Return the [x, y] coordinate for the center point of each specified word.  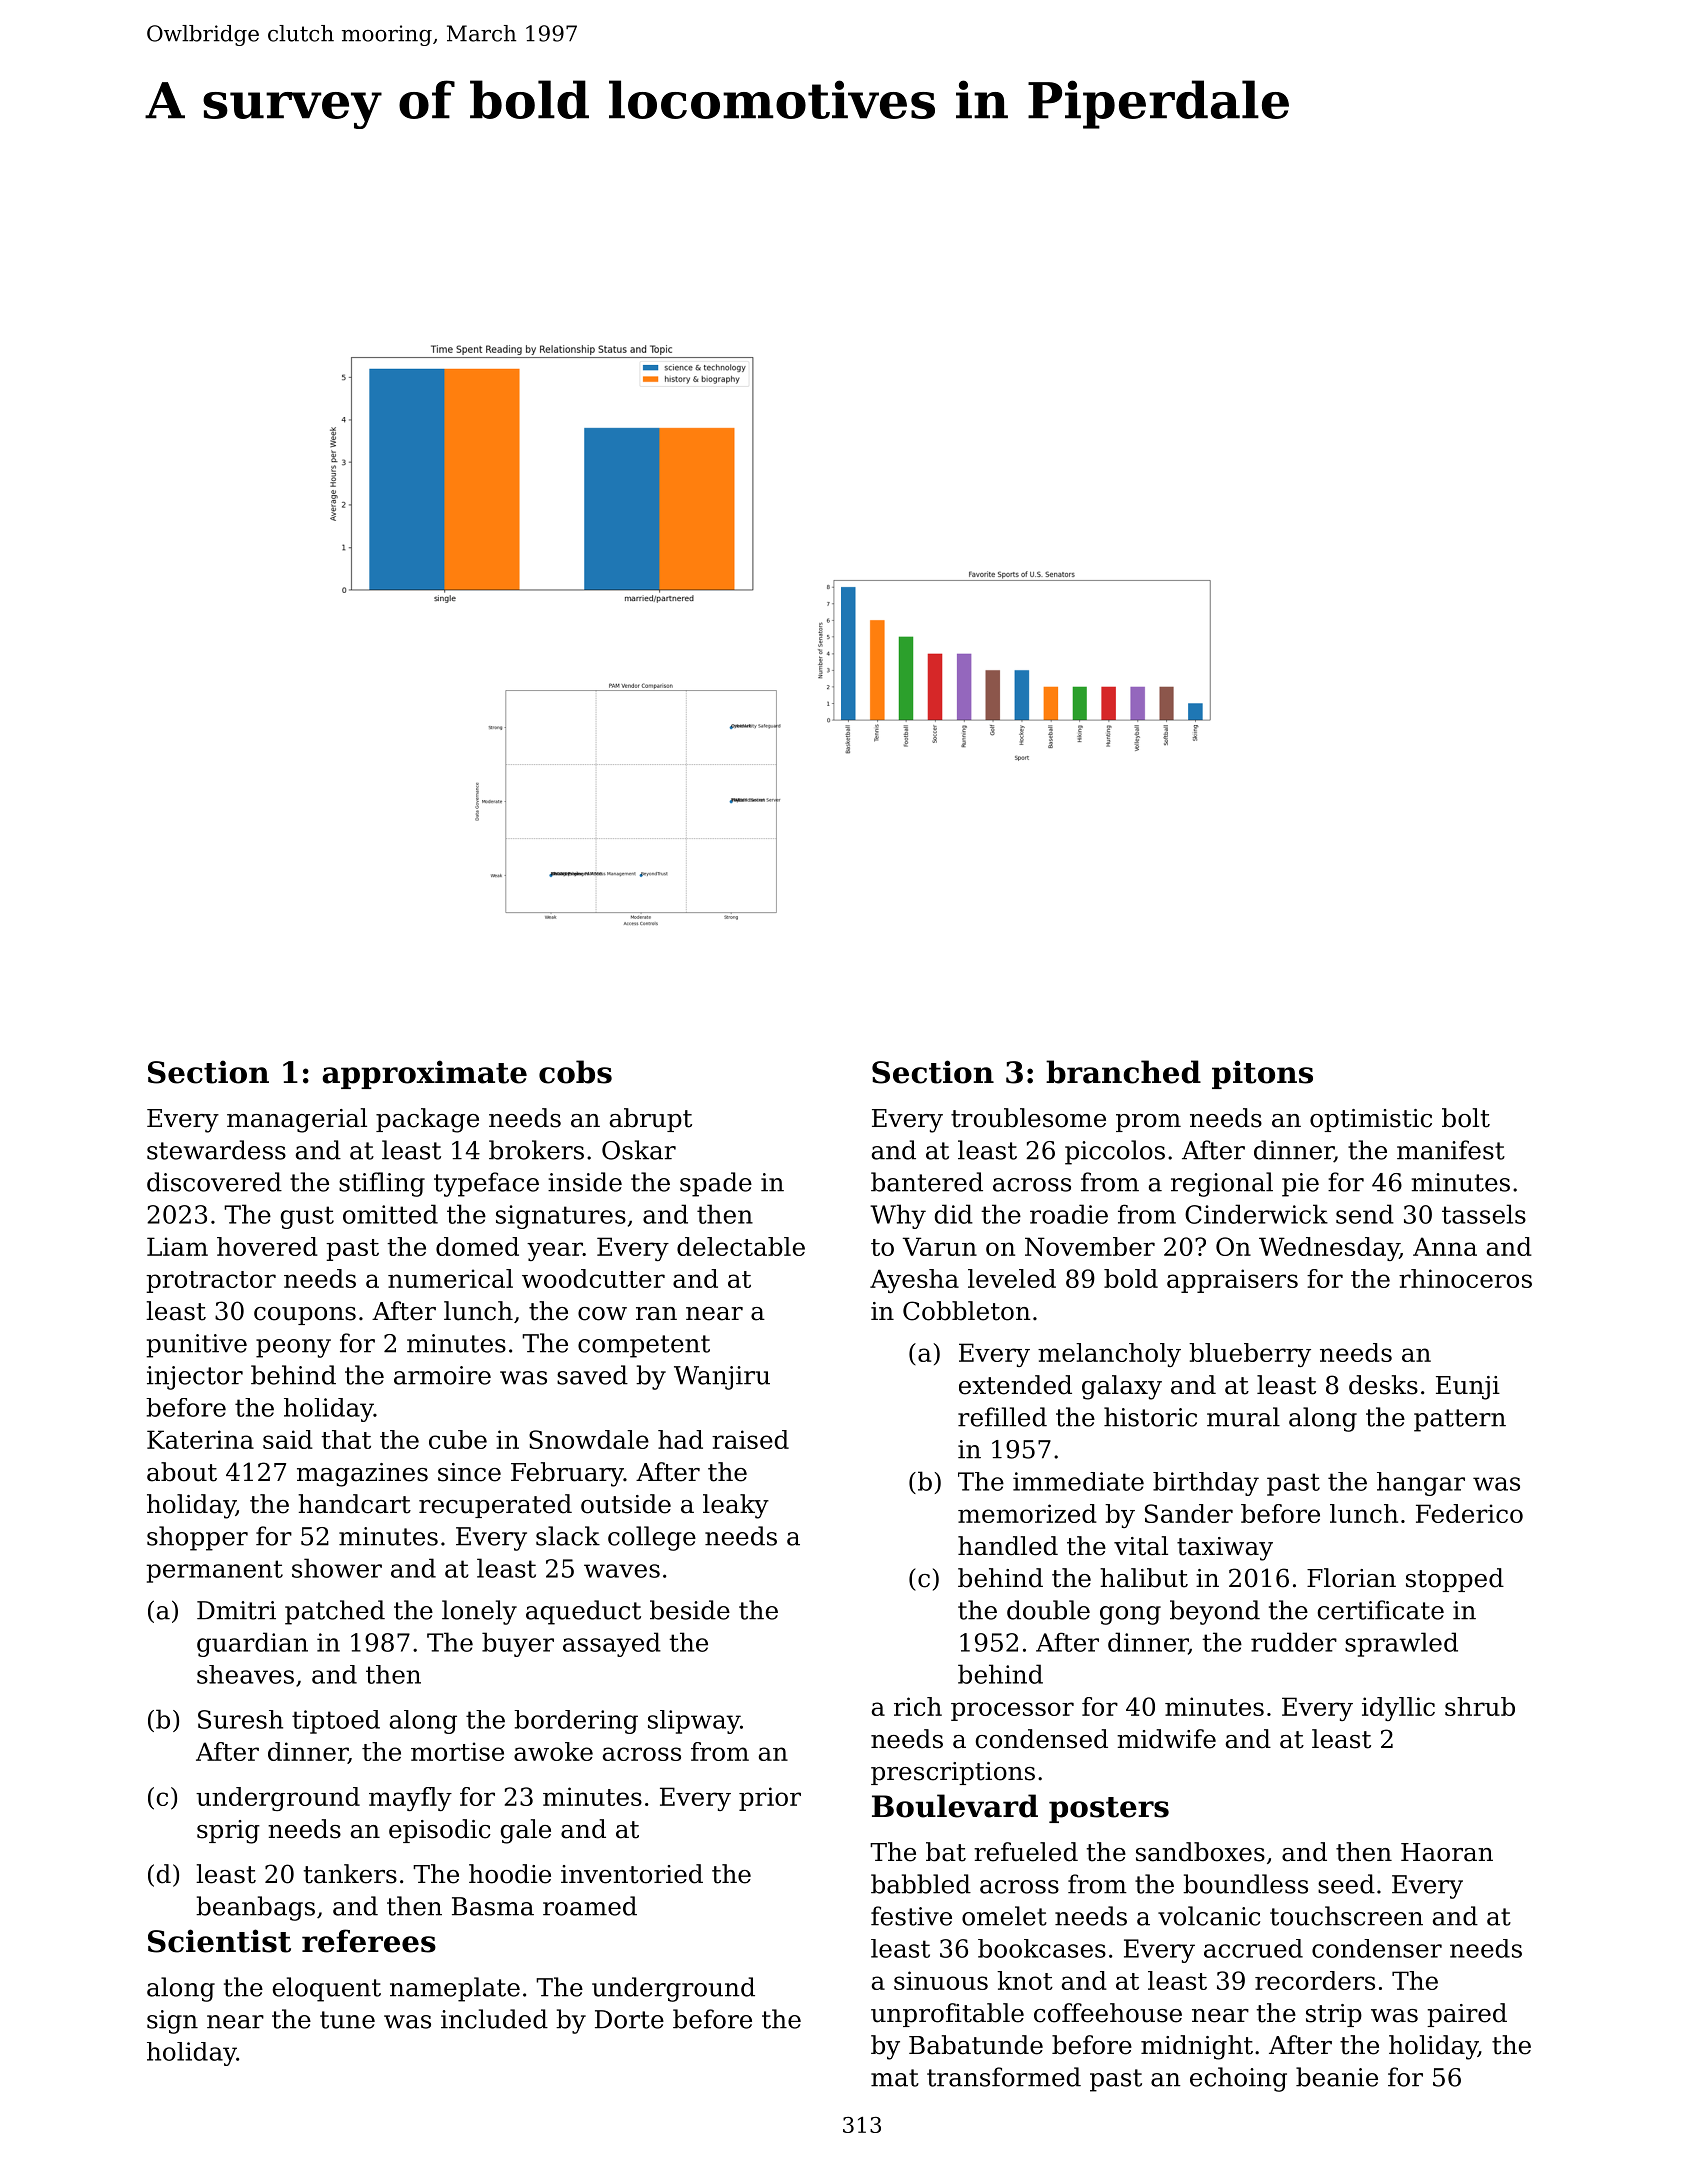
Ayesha [914, 1281]
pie [1300, 1185]
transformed [1004, 2077]
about [182, 1472]
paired [1467, 2015]
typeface [486, 1184]
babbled [921, 1884]
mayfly [410, 1799]
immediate [1078, 1481]
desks [1383, 1385]
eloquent [327, 1989]
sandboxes [1200, 1852]
